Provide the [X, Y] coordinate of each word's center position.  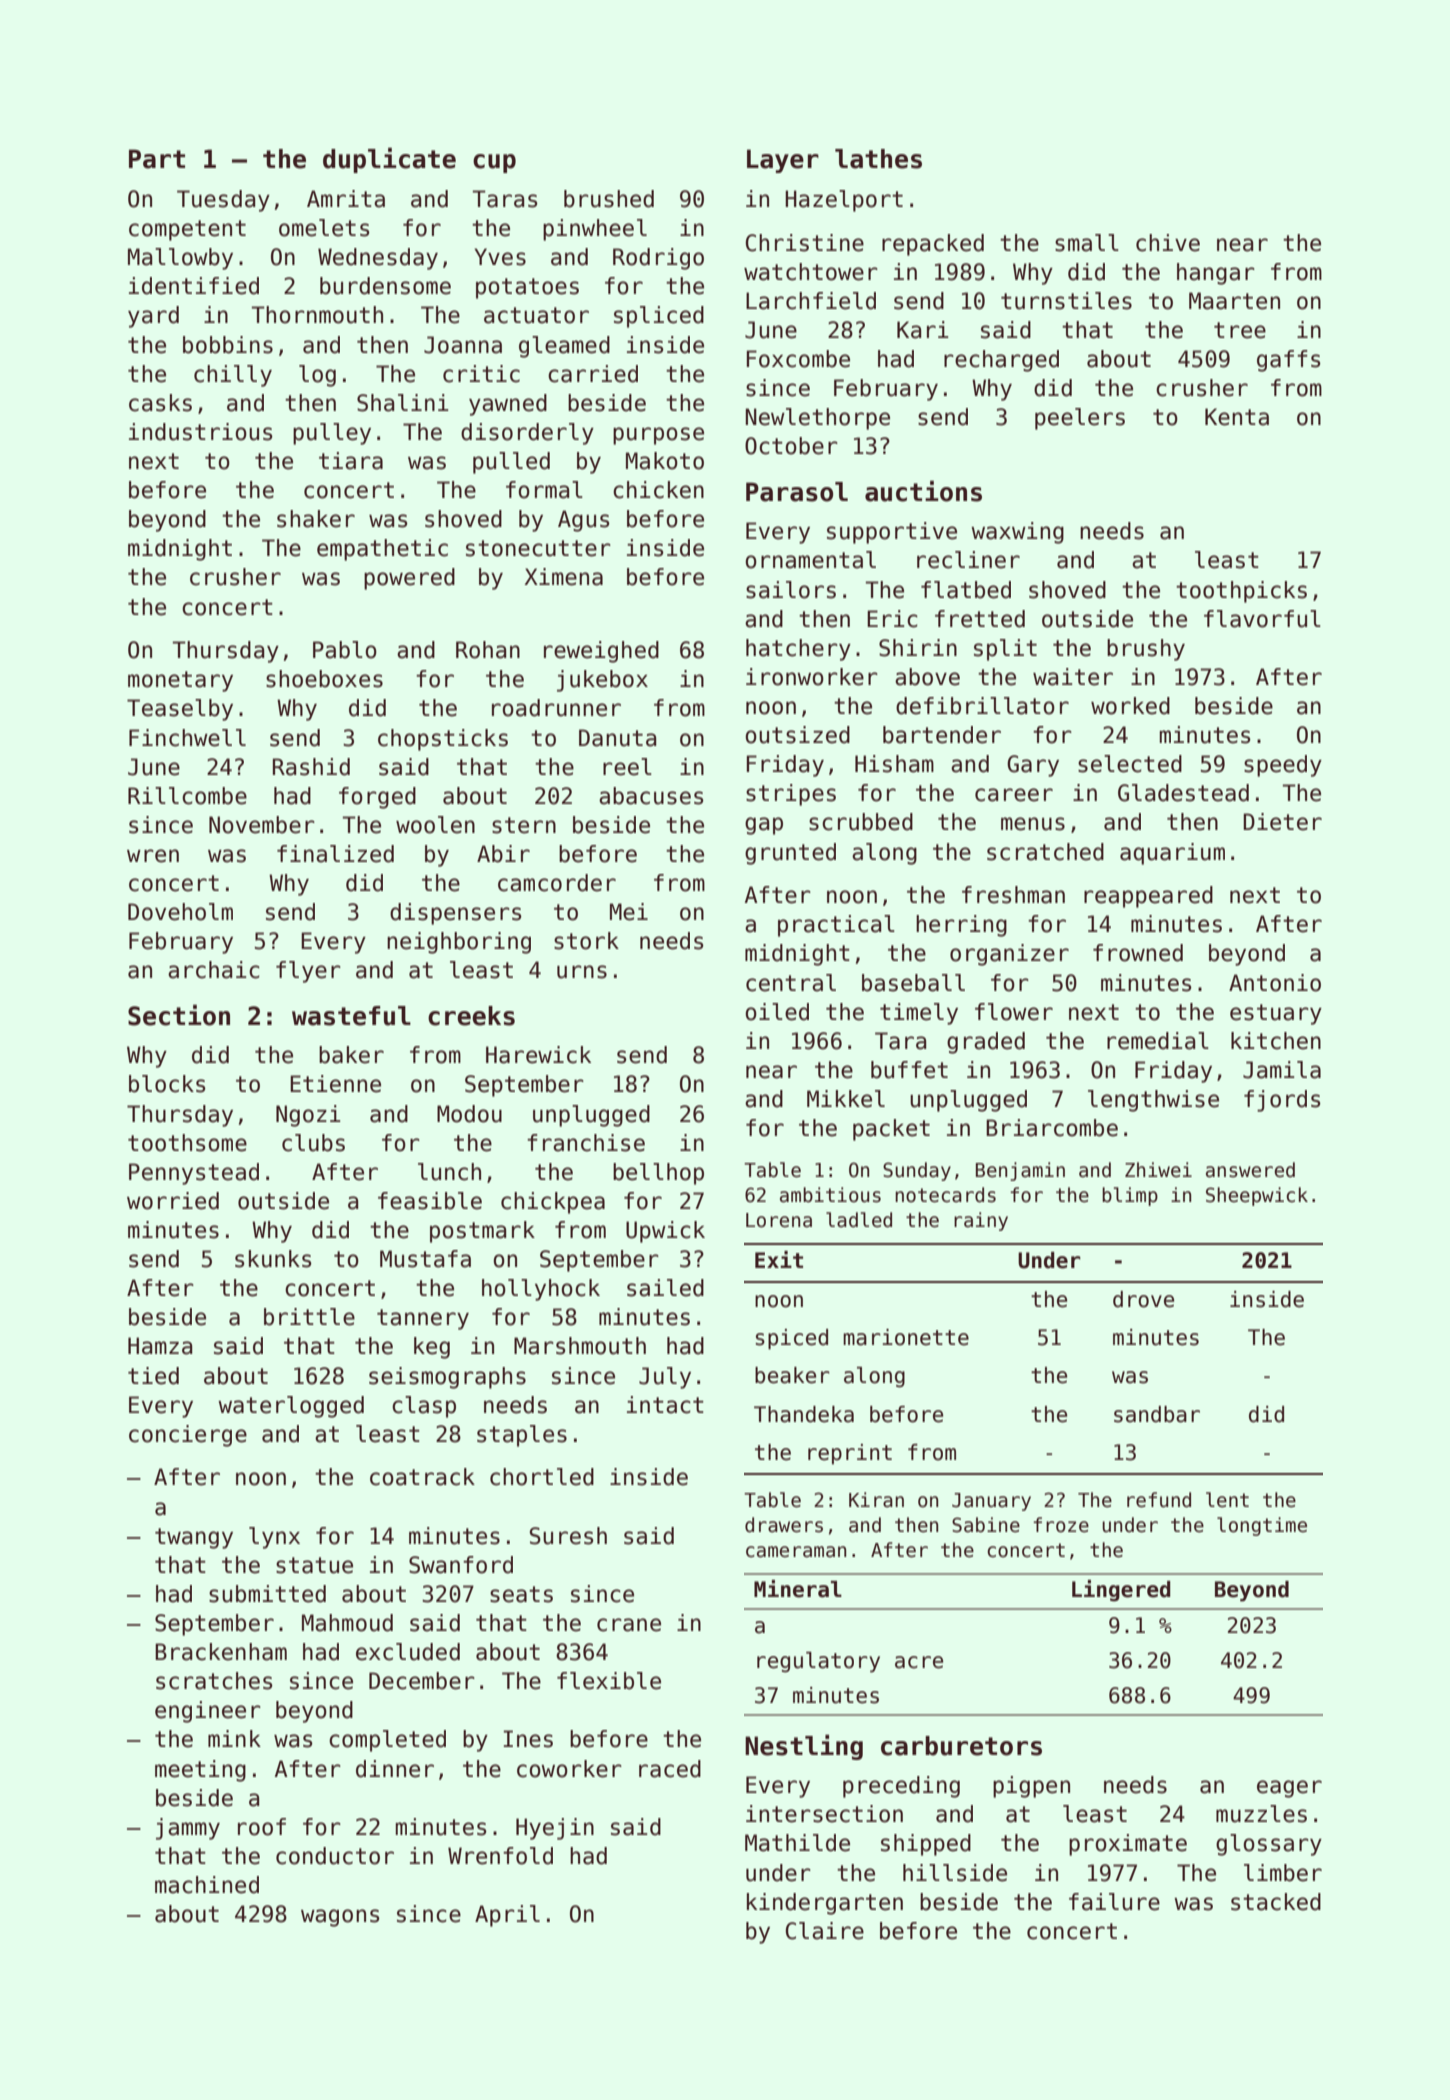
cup [494, 163]
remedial [1158, 1041]
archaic [214, 970]
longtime [1262, 1526]
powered [409, 579]
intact [665, 1405]
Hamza [160, 1346]
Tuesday [223, 201]
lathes [878, 159]
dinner [395, 1769]
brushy [1146, 650]
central [791, 983]
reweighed [601, 652]
